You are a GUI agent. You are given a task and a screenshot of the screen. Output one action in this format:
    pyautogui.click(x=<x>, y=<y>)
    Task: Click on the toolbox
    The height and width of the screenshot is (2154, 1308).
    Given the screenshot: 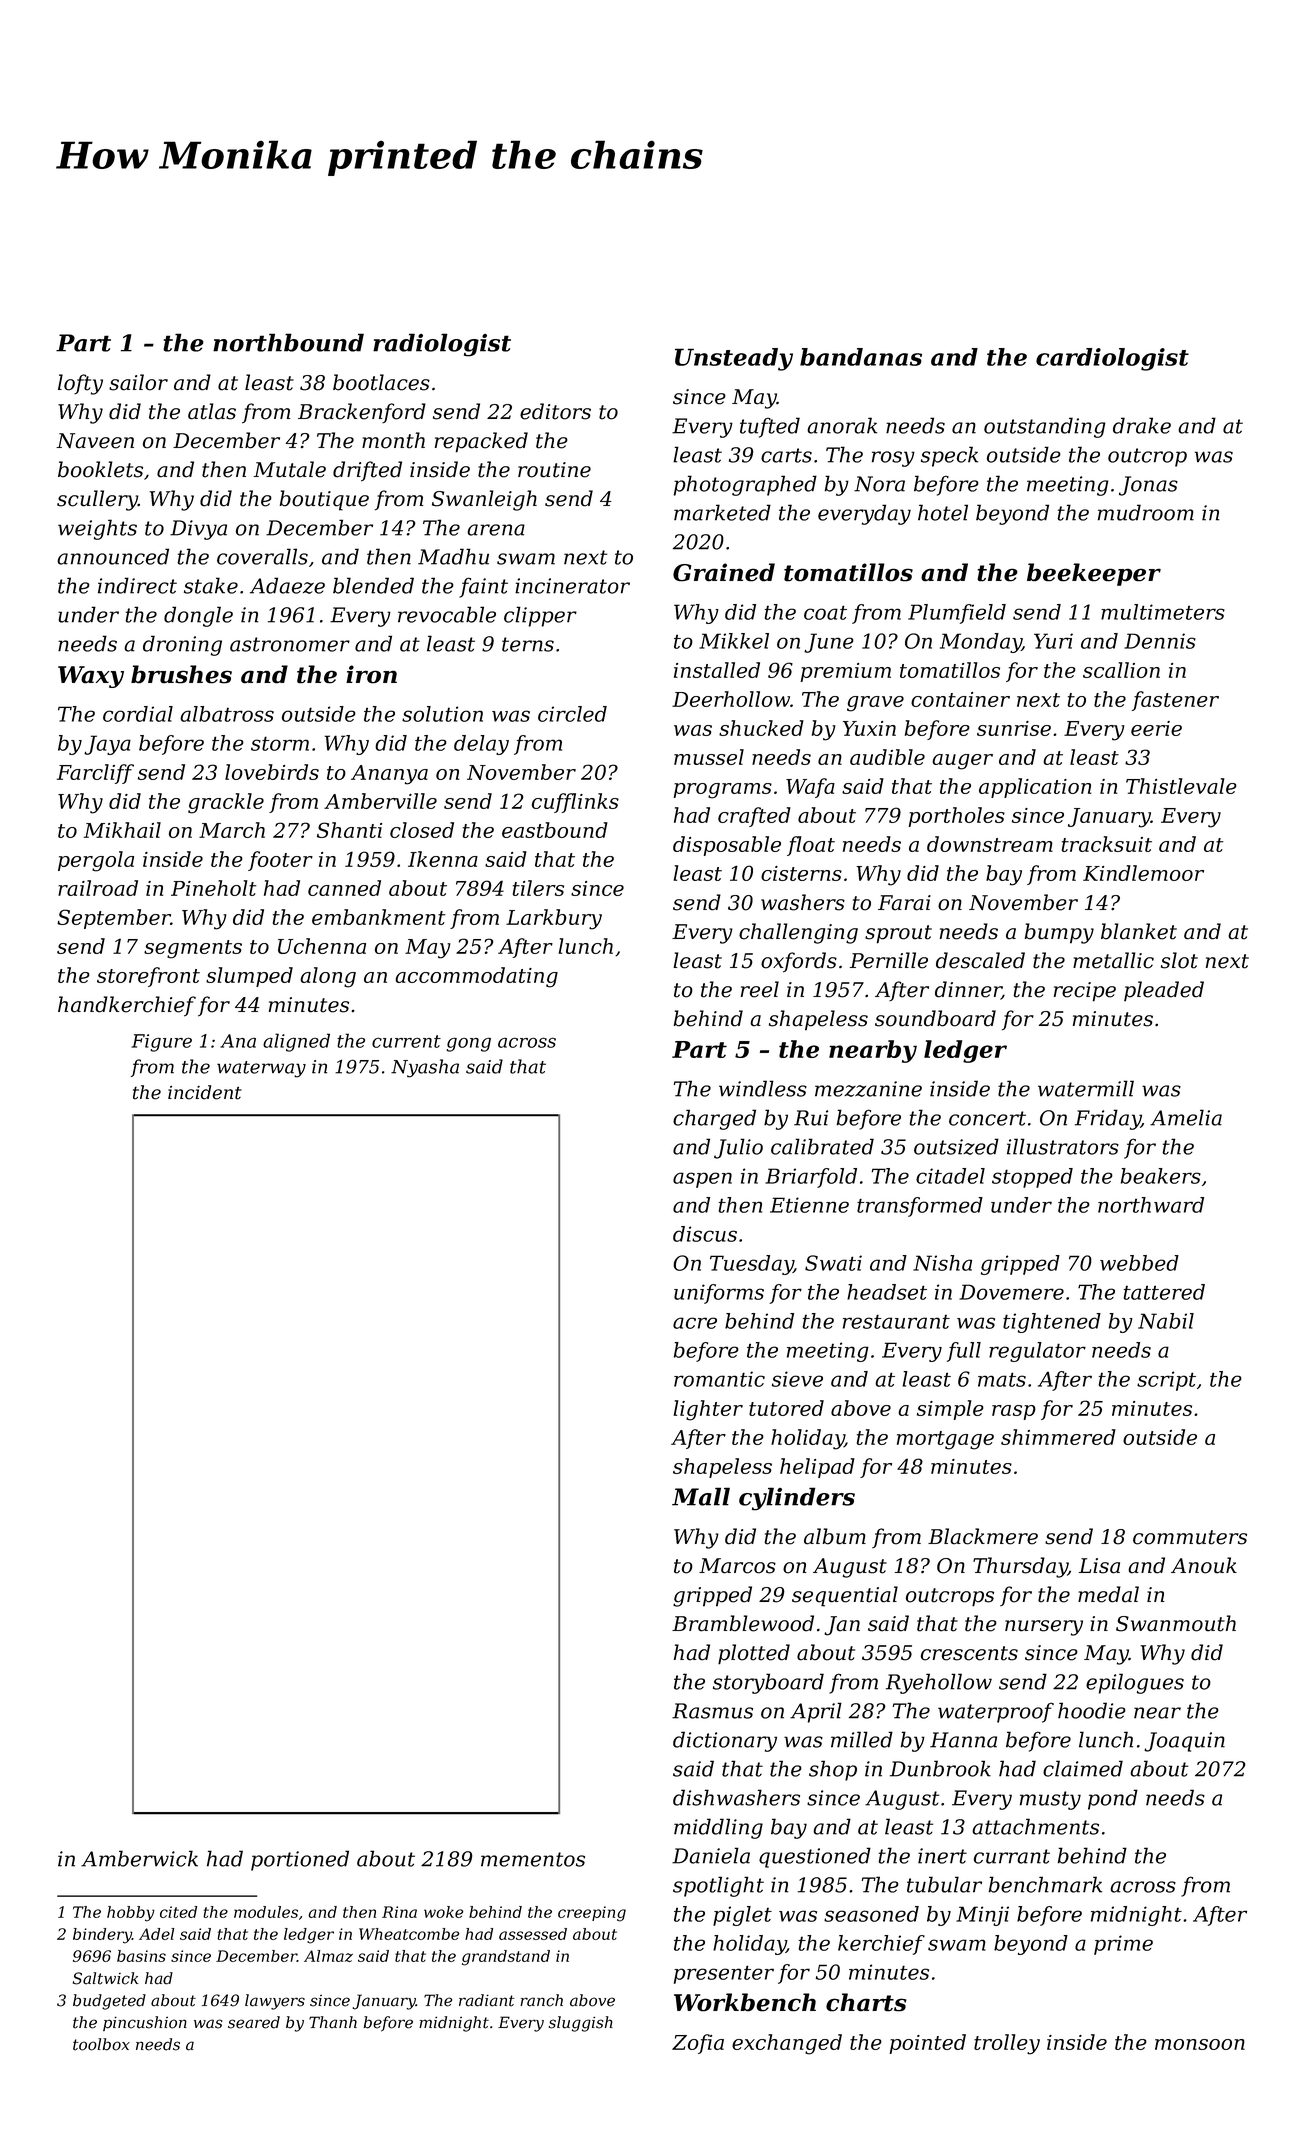 What is the action you would take?
    pyautogui.click(x=101, y=2044)
